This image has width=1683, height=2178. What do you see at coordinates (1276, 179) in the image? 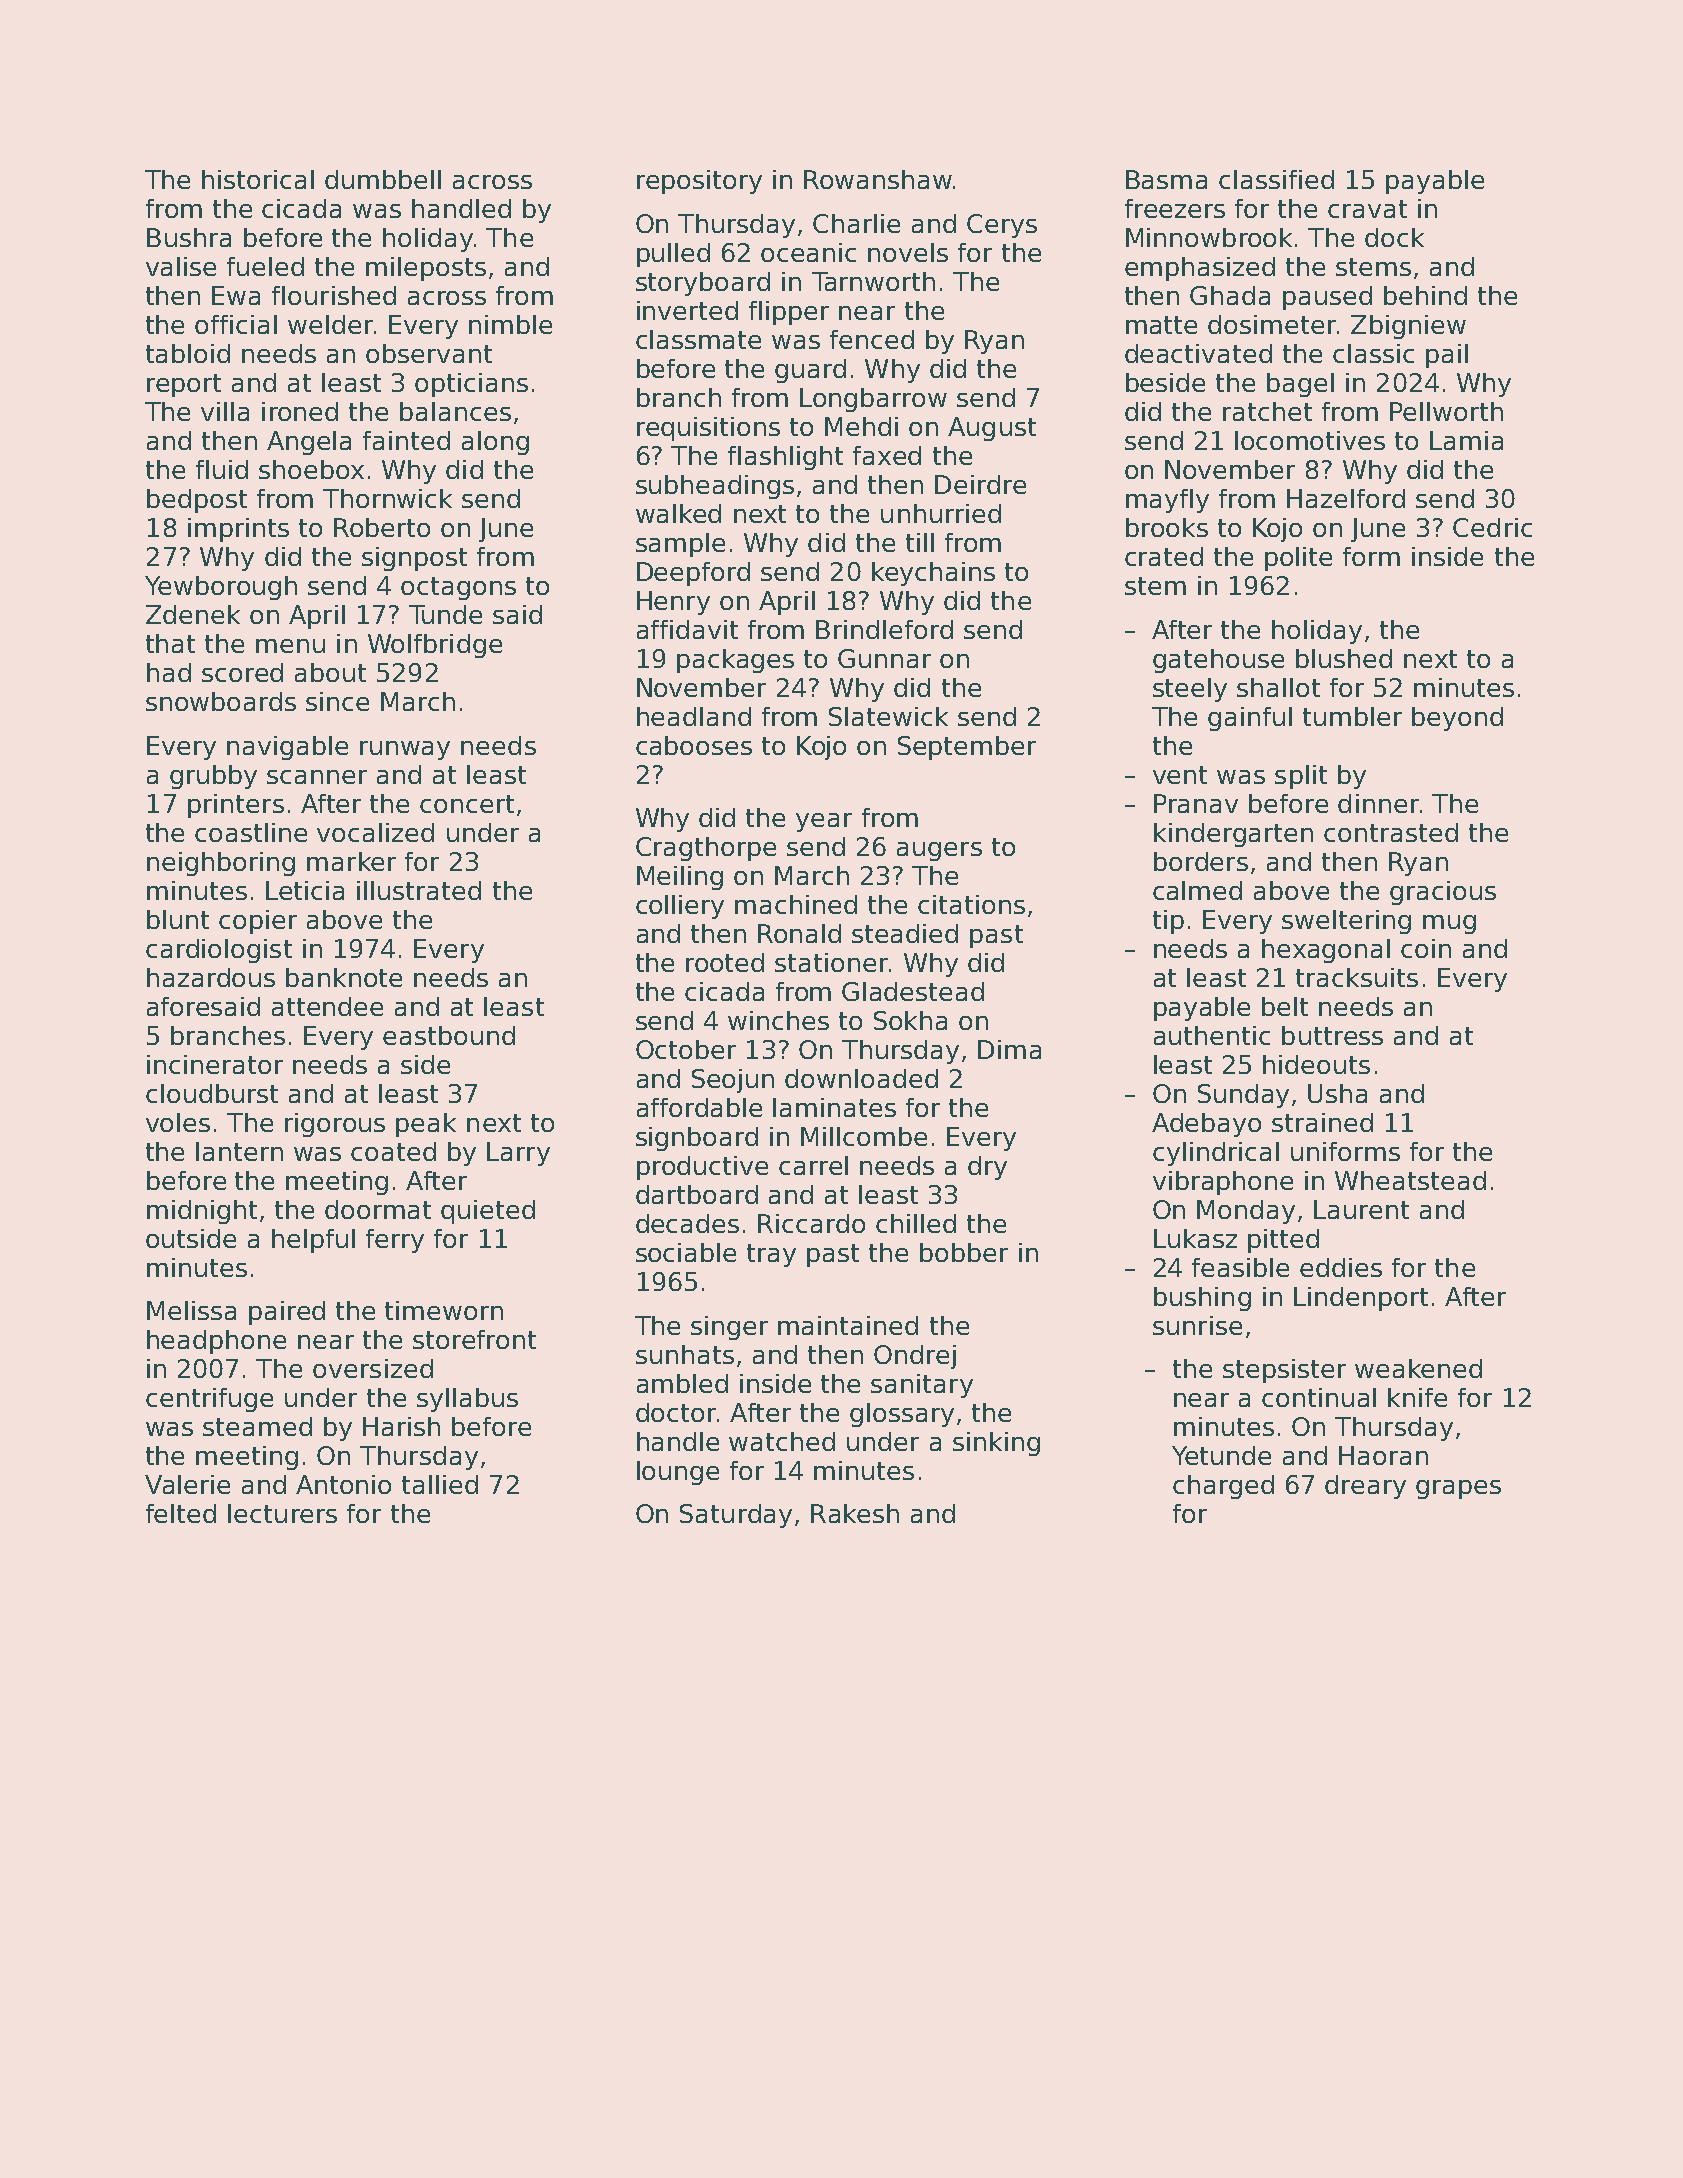
I see `classified` at bounding box center [1276, 179].
